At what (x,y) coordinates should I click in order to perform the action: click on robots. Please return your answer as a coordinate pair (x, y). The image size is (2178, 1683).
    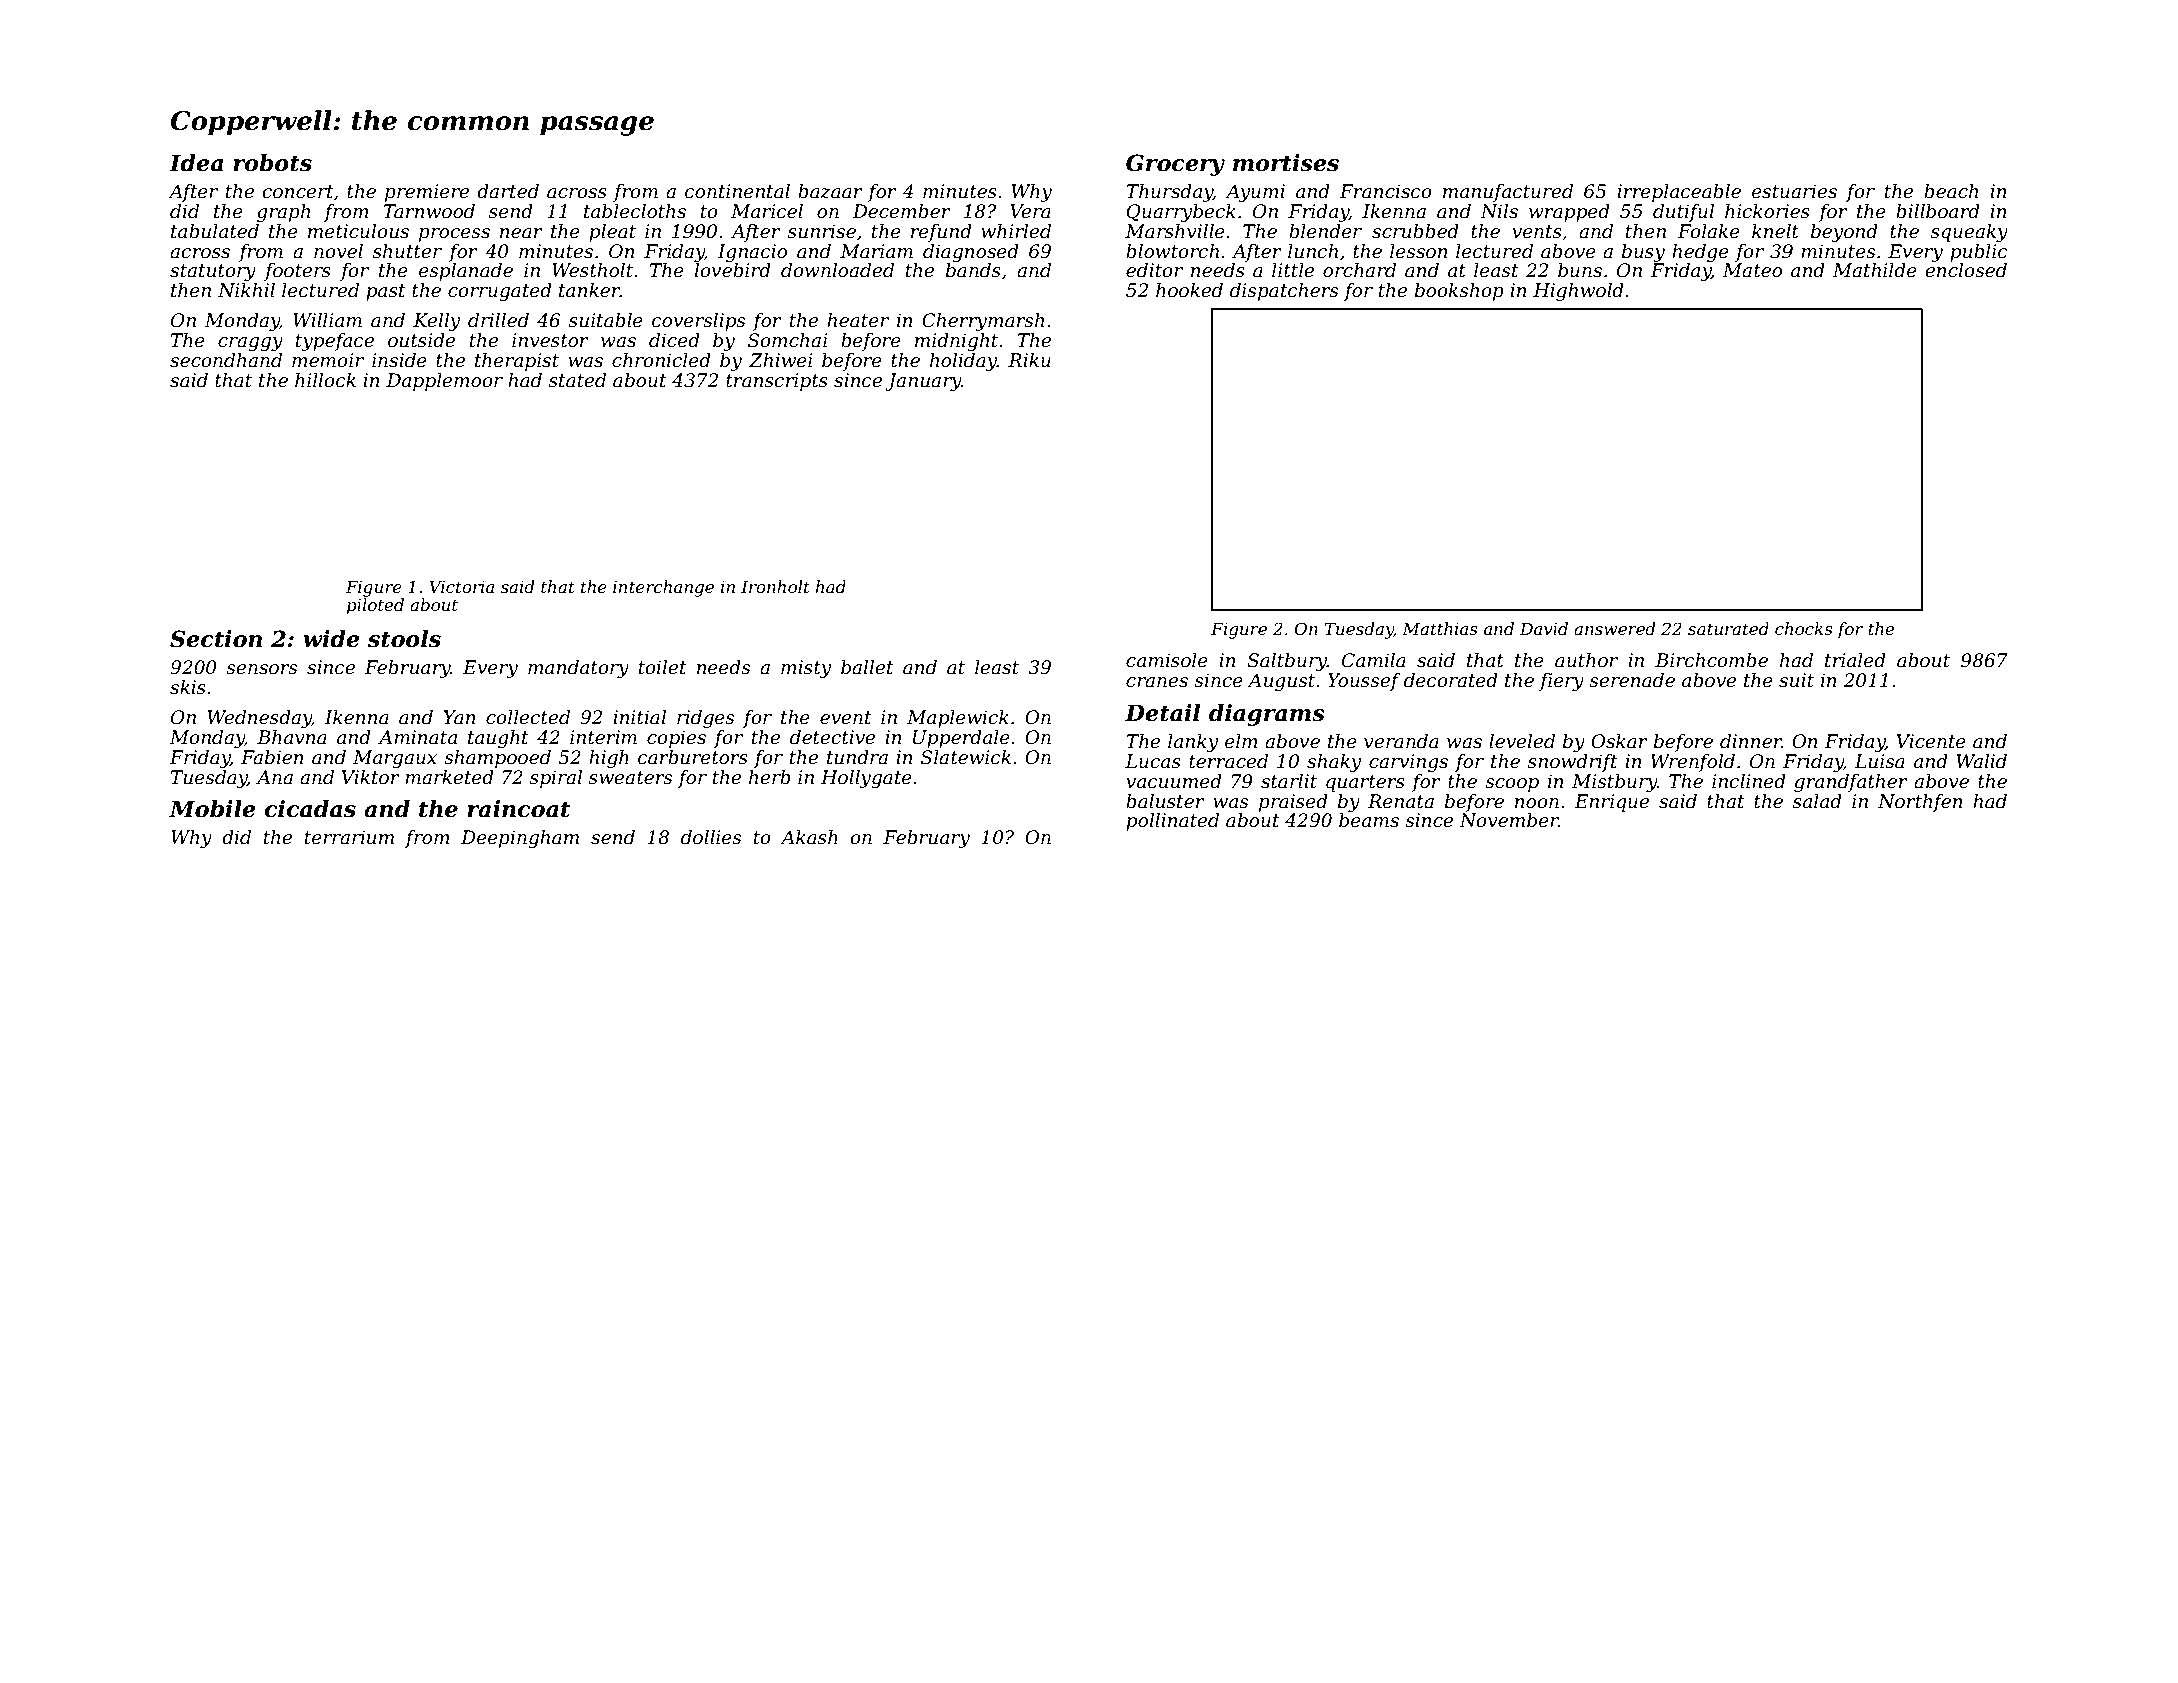
    Looking at the image, I should click on (272, 163).
